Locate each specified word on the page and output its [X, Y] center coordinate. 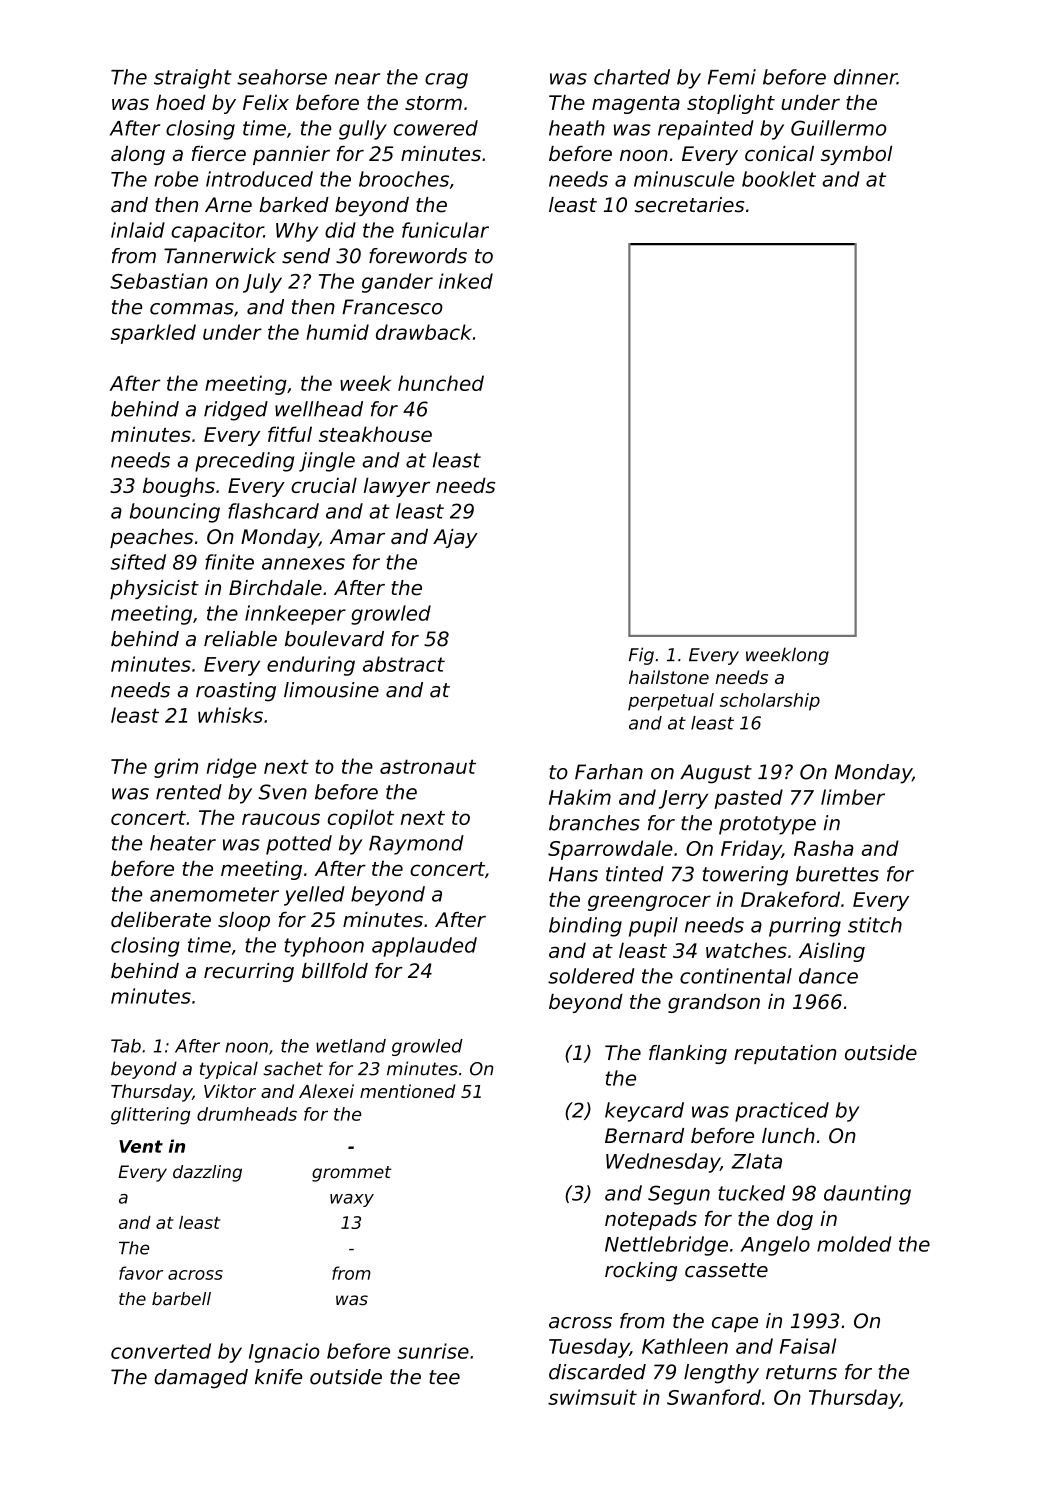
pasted [748, 799]
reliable [240, 639]
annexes [303, 564]
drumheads [247, 1114]
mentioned [407, 1091]
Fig [641, 656]
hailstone [669, 677]
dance [828, 976]
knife [278, 1377]
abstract [404, 664]
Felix [266, 102]
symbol [856, 155]
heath [577, 128]
